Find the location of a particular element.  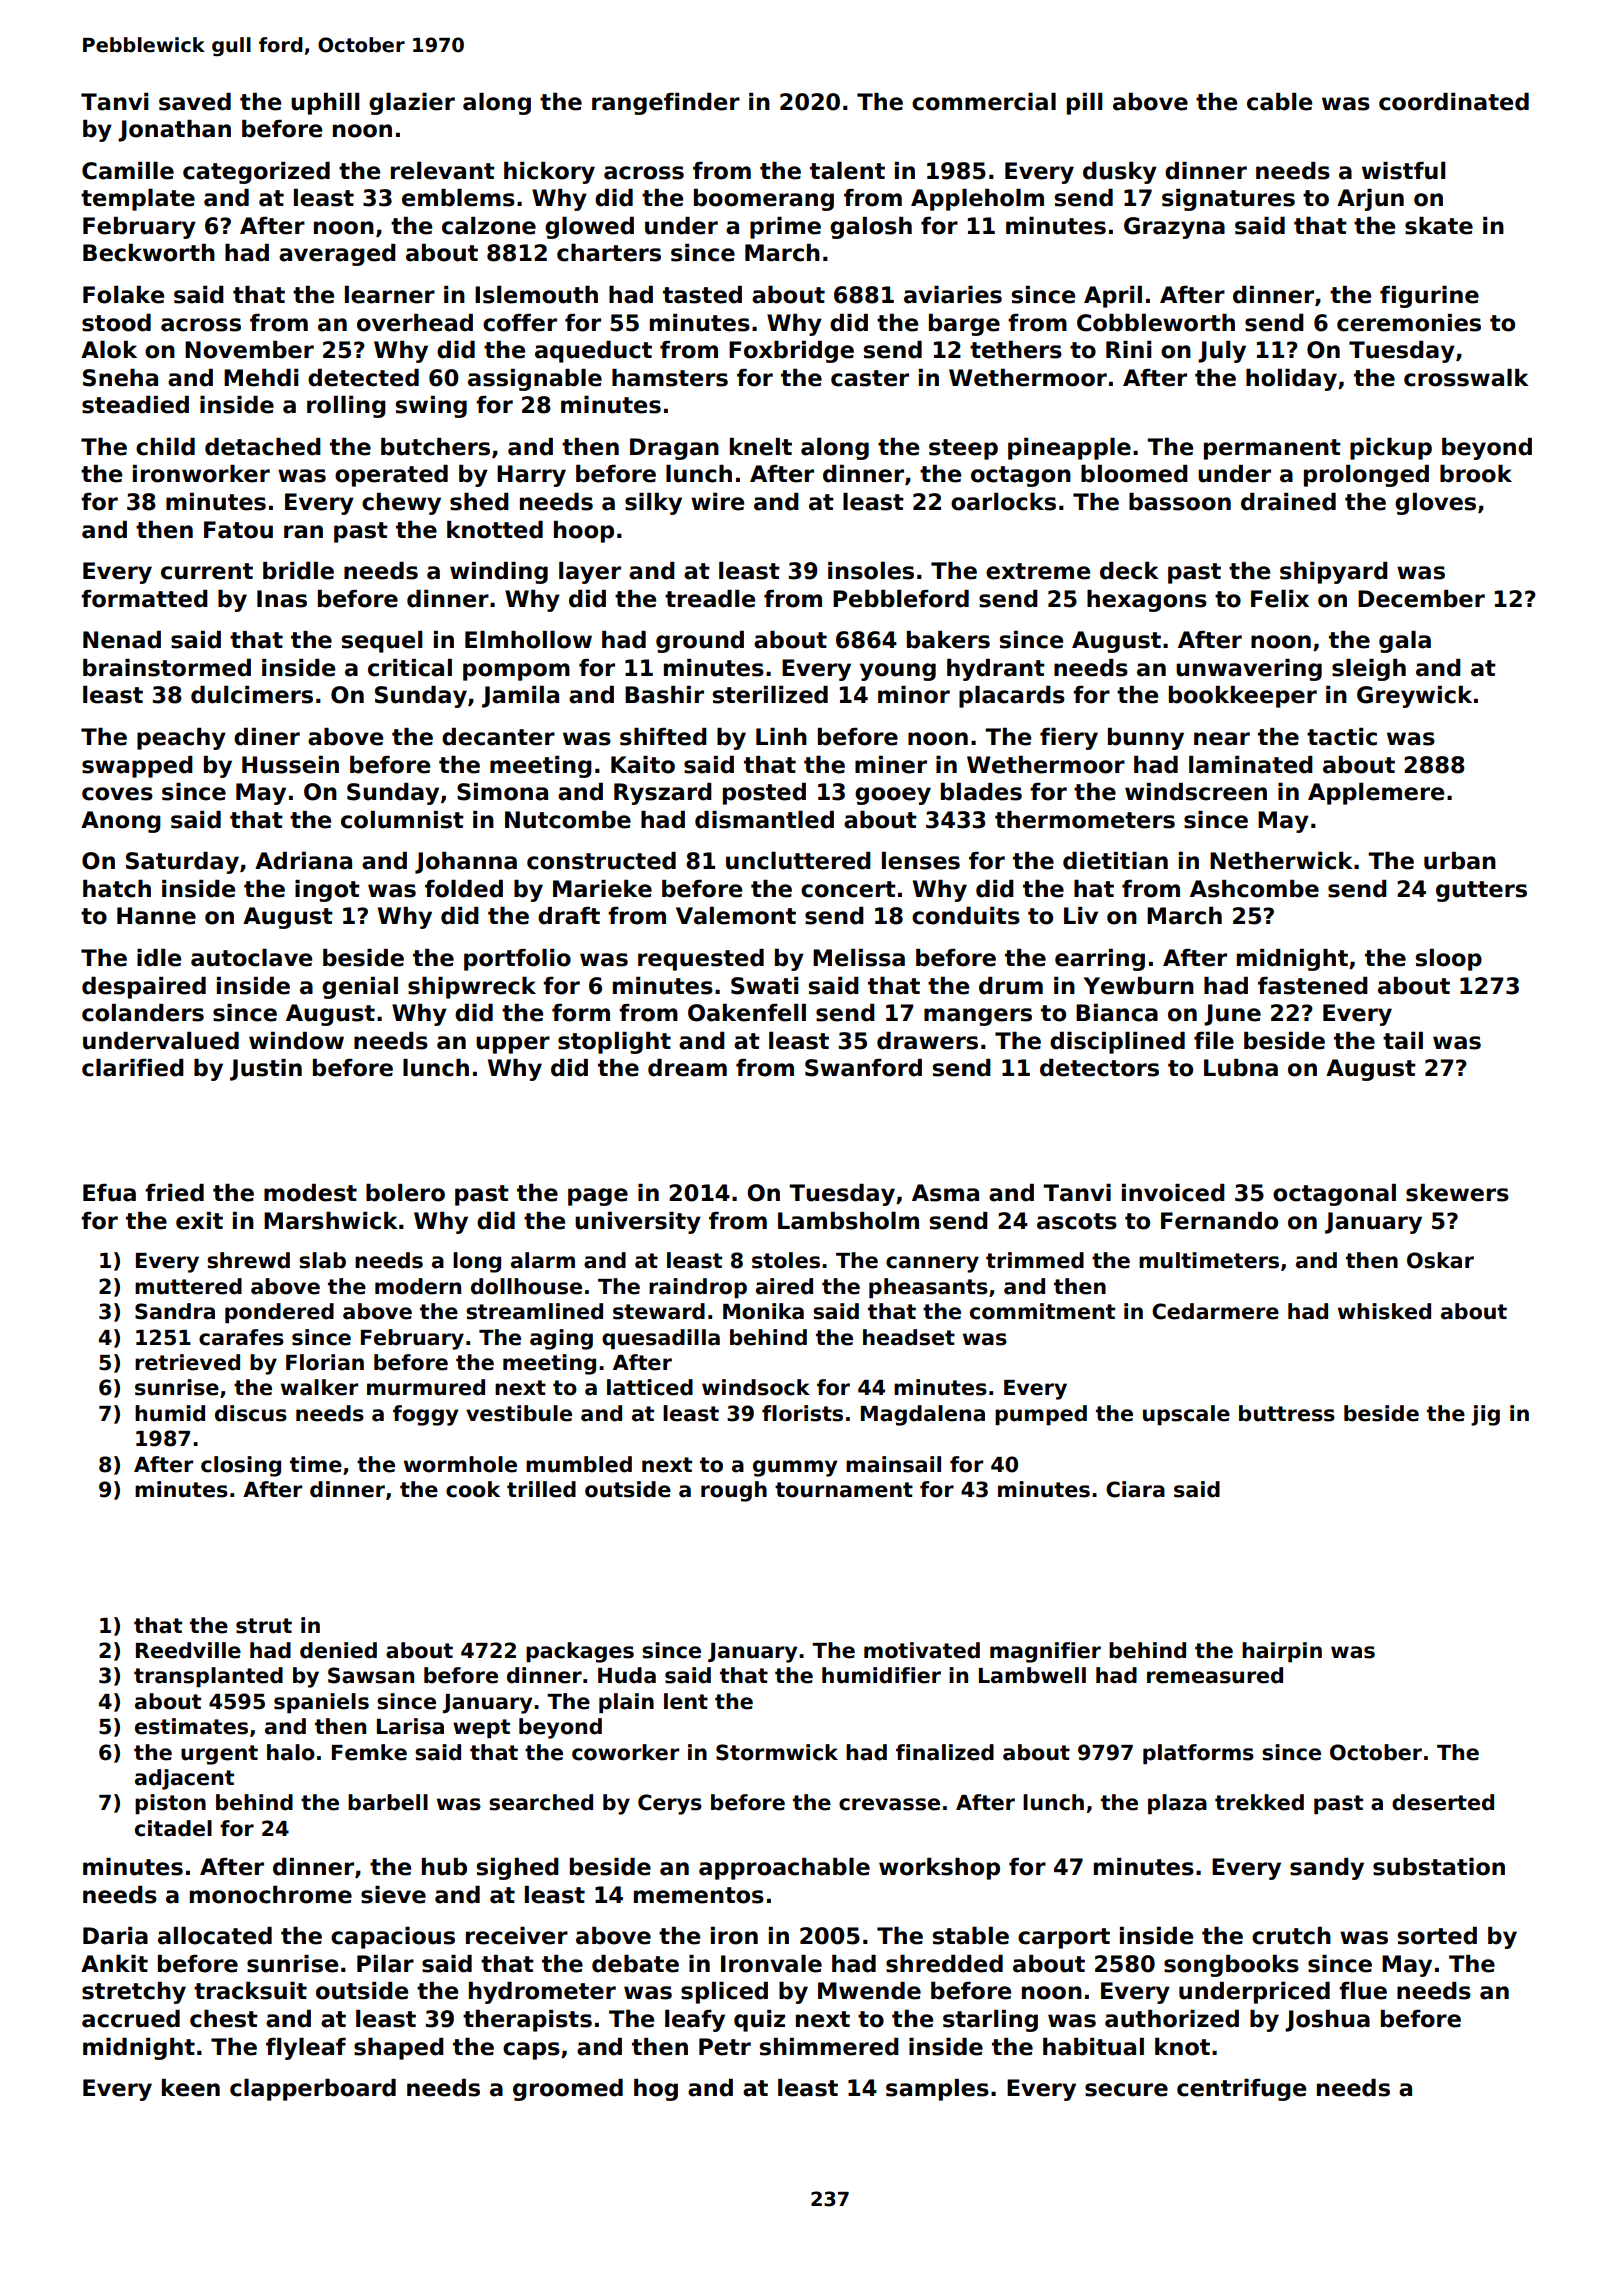

shipwreck is located at coordinates (472, 988).
